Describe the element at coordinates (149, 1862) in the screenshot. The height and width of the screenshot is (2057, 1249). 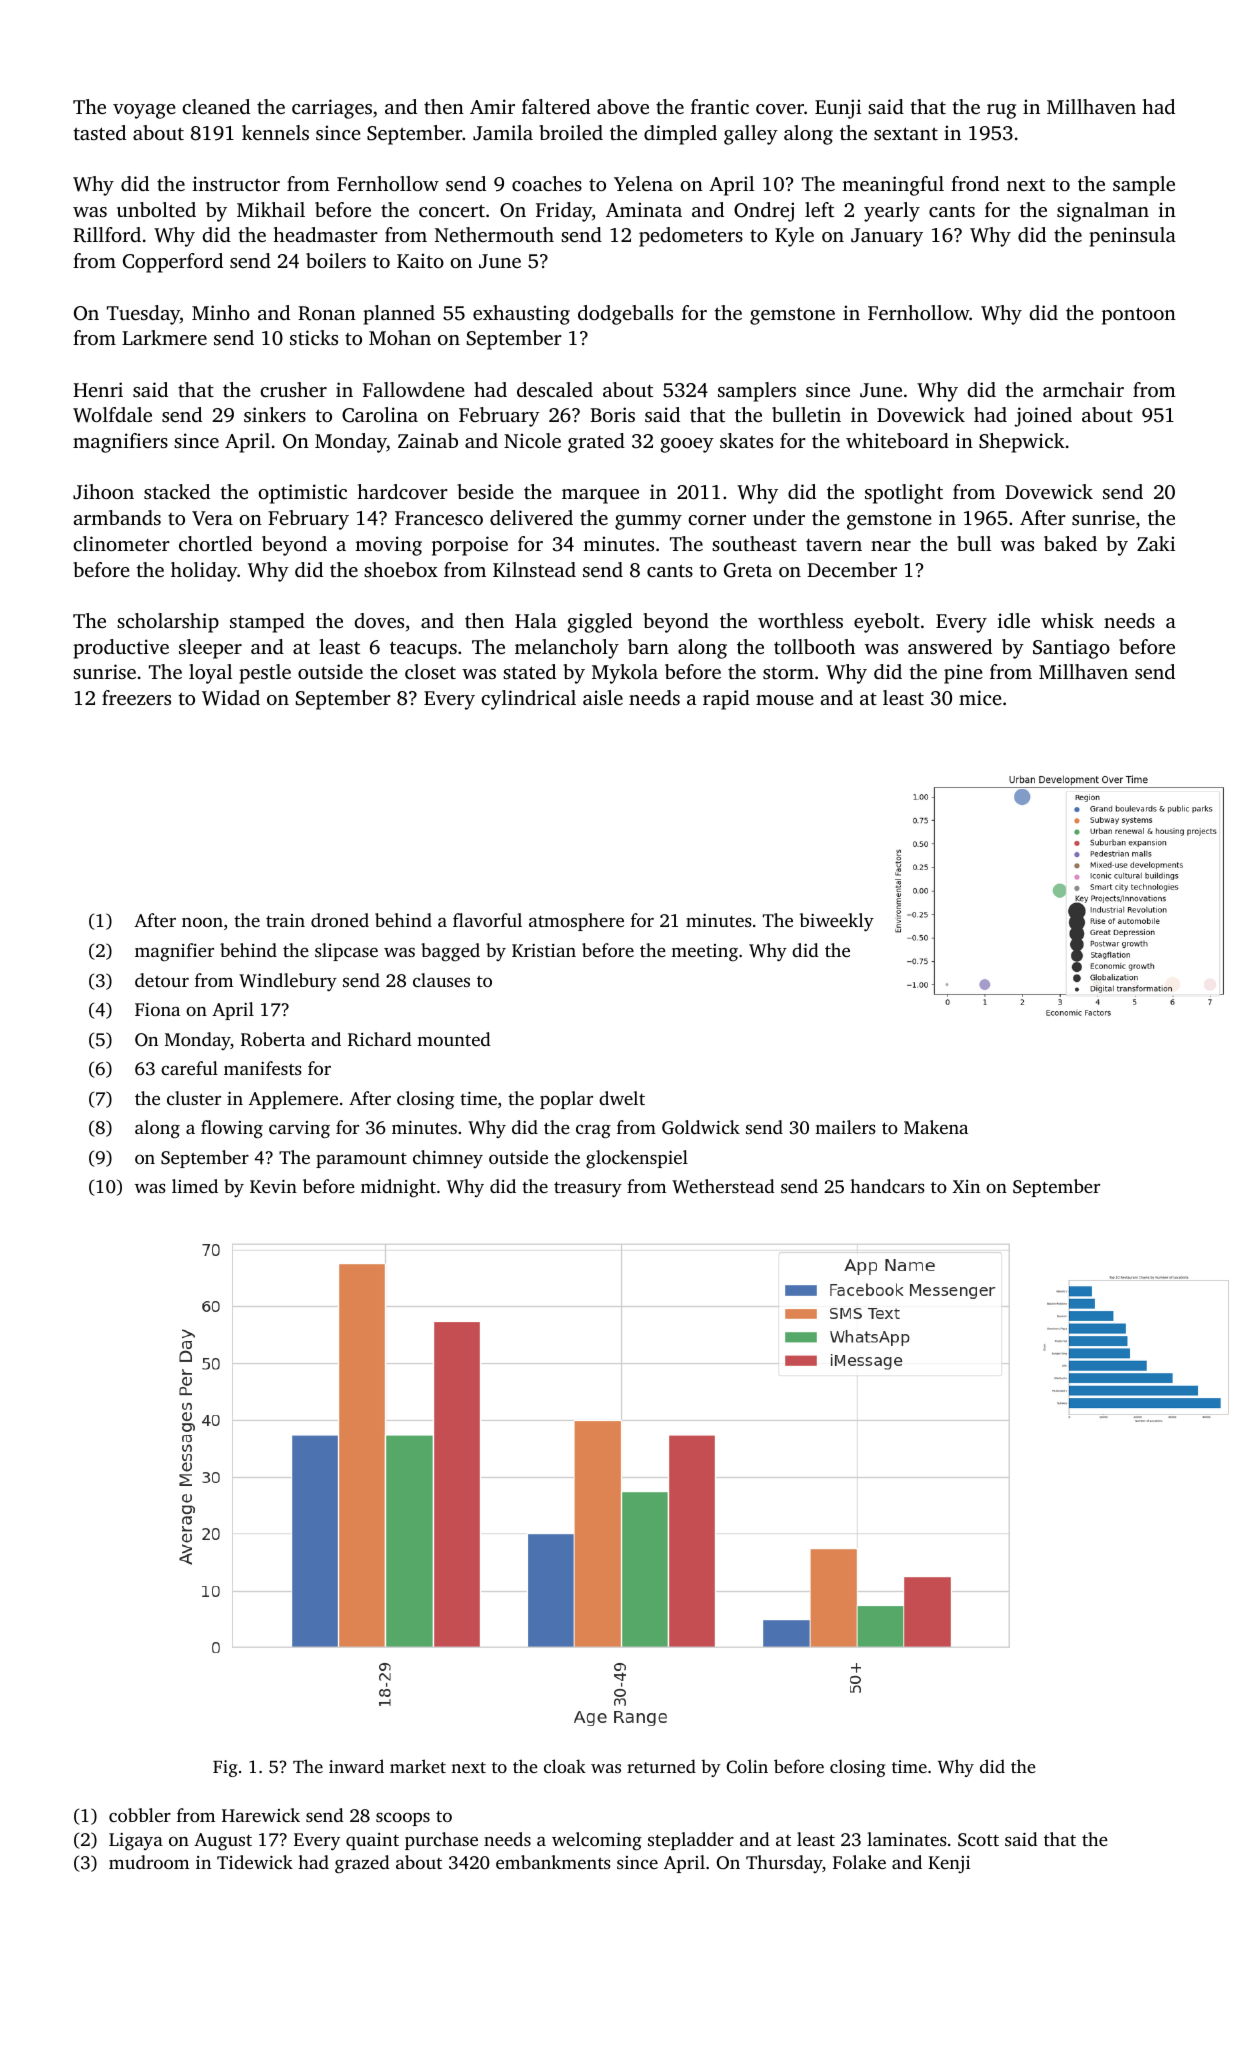
I see `mudroom` at that location.
